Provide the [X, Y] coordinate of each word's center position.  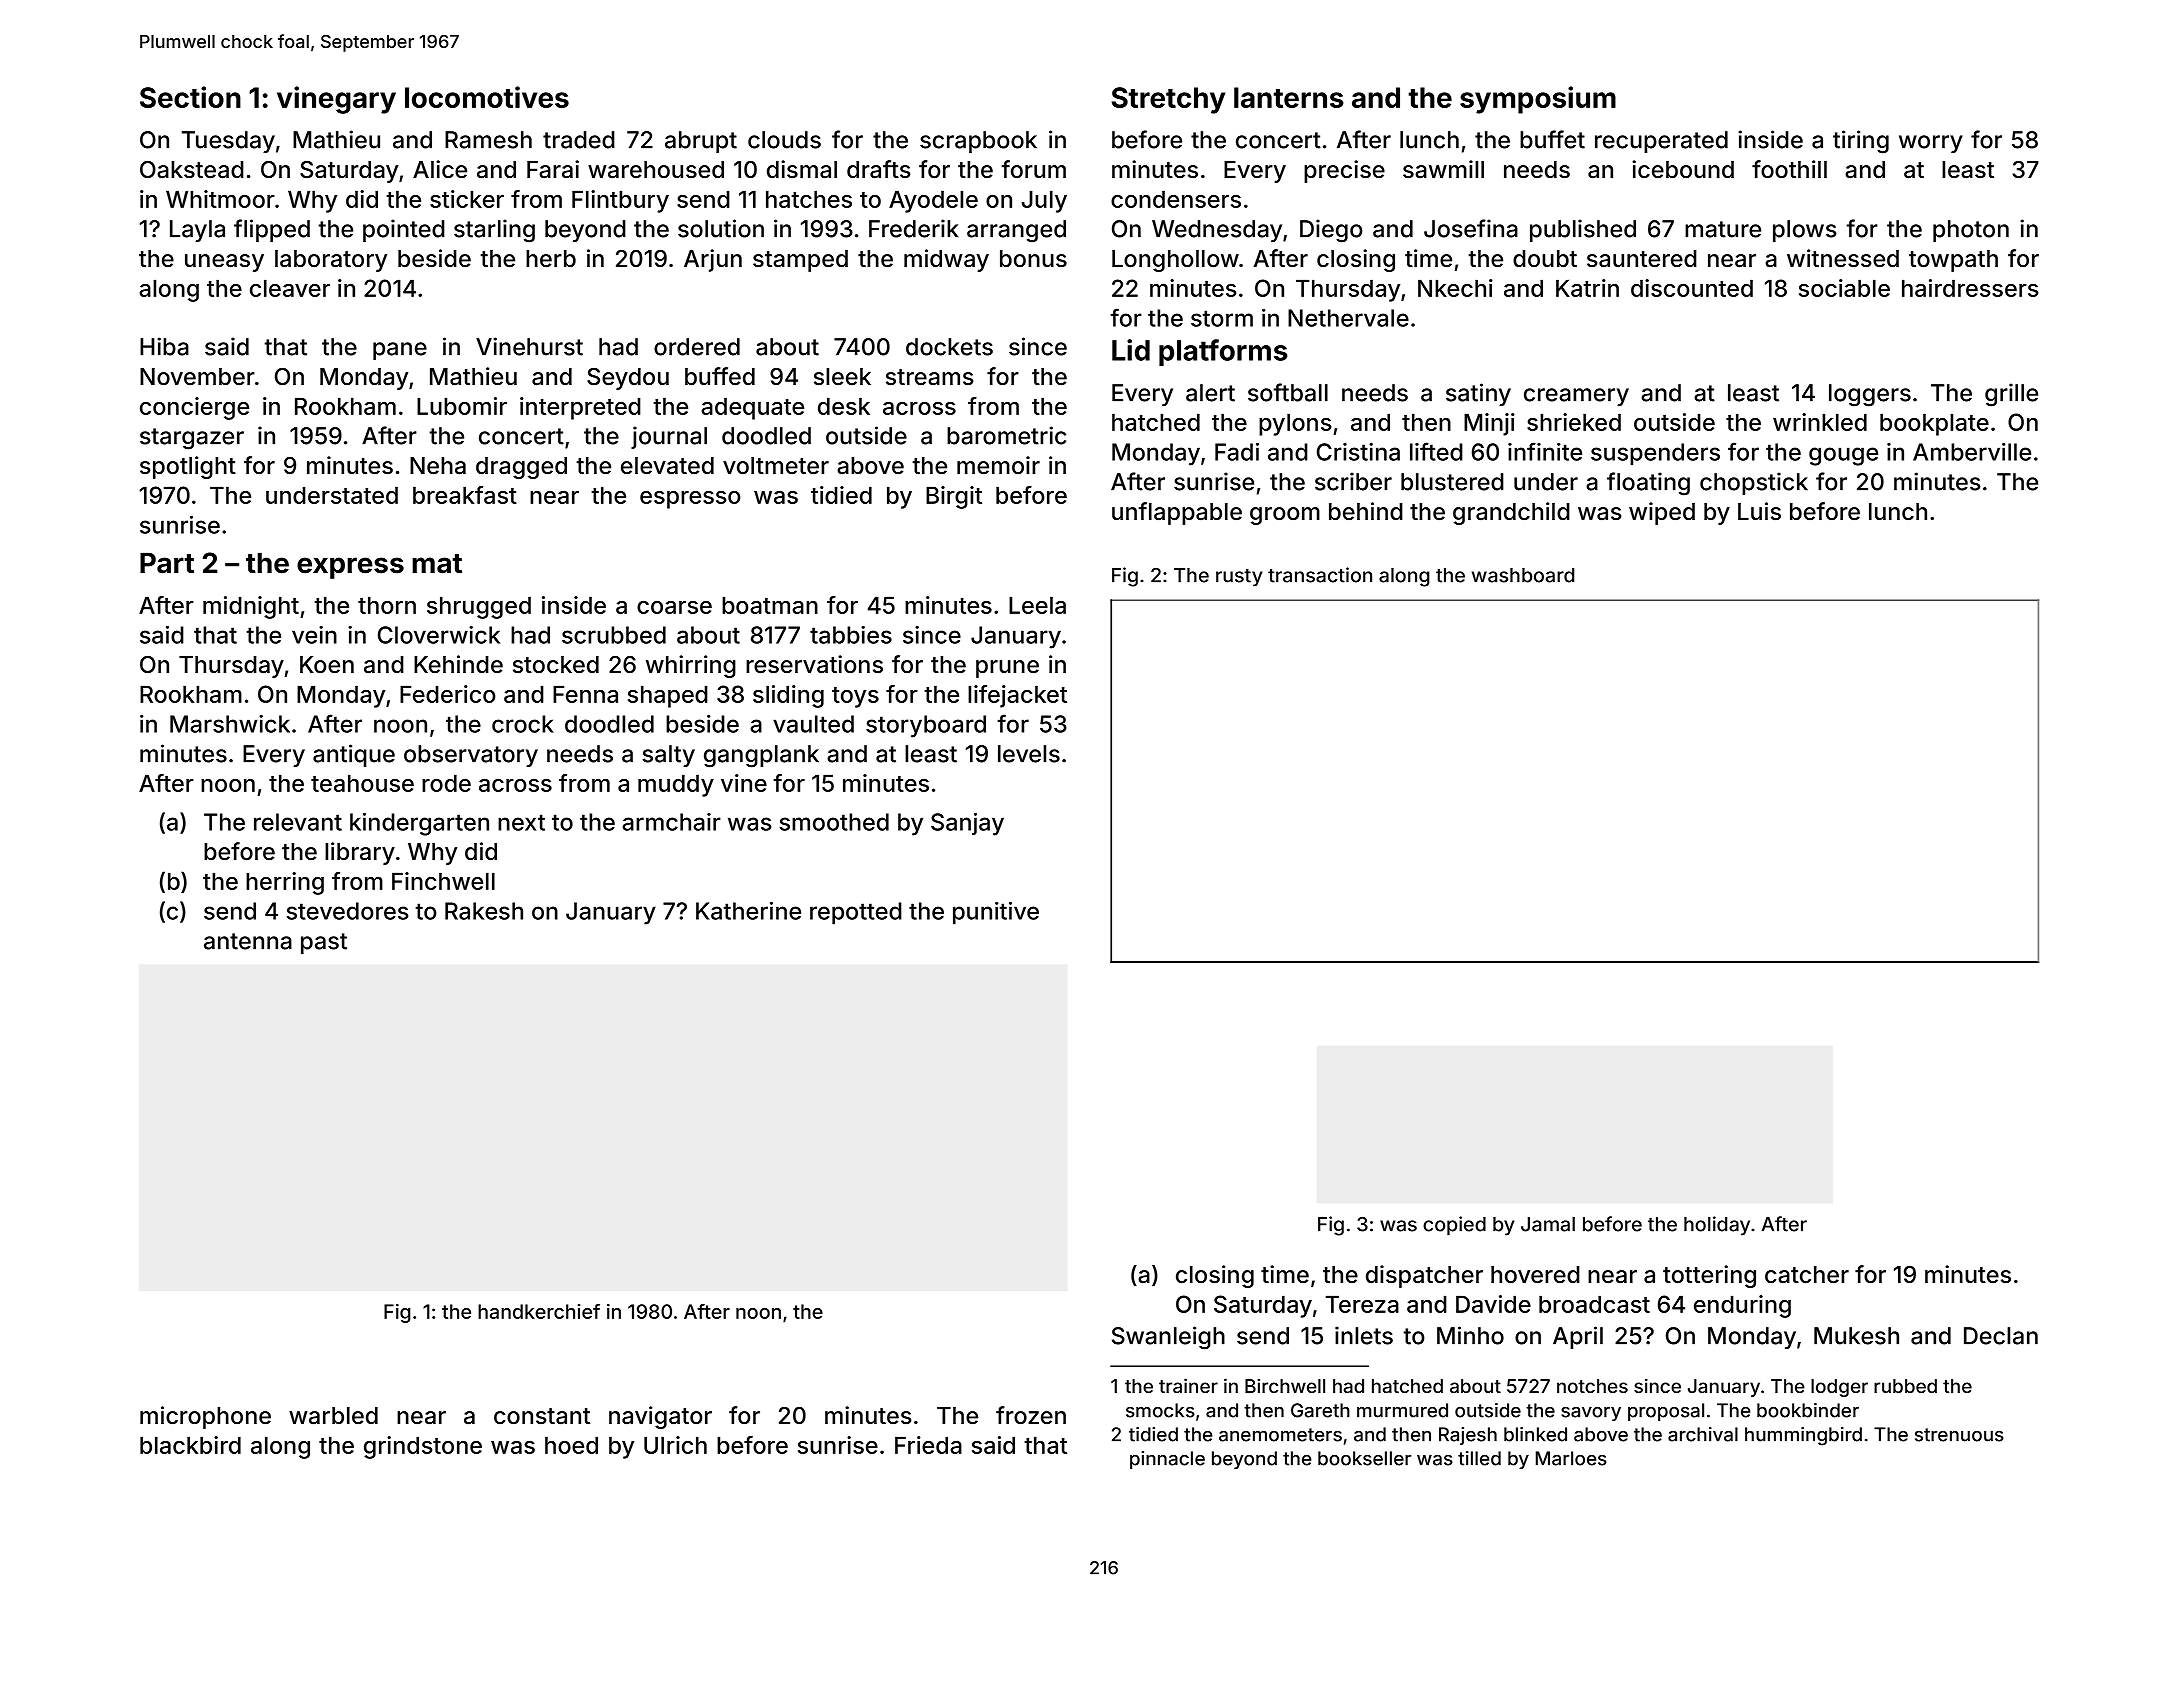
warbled [333, 1416]
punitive [996, 913]
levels [1029, 754]
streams [930, 377]
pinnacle [1167, 1460]
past [324, 943]
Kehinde [458, 664]
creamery [1576, 397]
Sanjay [967, 824]
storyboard [926, 726]
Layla [197, 231]
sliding [788, 696]
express [350, 568]
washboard [1523, 575]
